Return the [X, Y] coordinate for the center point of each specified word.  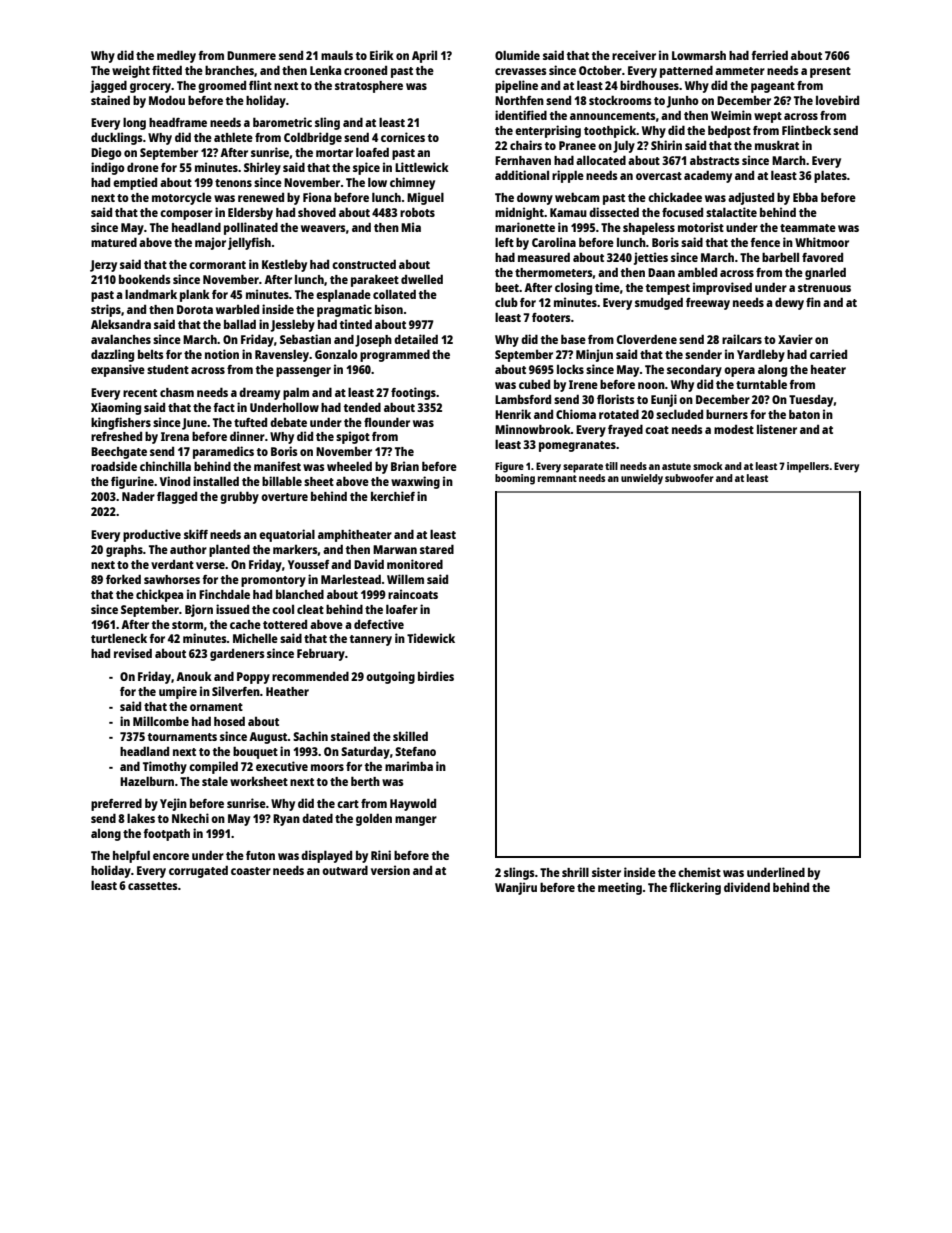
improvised [722, 288]
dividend [747, 887]
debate [288, 422]
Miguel [425, 198]
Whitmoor [822, 242]
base [573, 339]
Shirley [262, 168]
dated [317, 818]
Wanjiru [516, 888]
